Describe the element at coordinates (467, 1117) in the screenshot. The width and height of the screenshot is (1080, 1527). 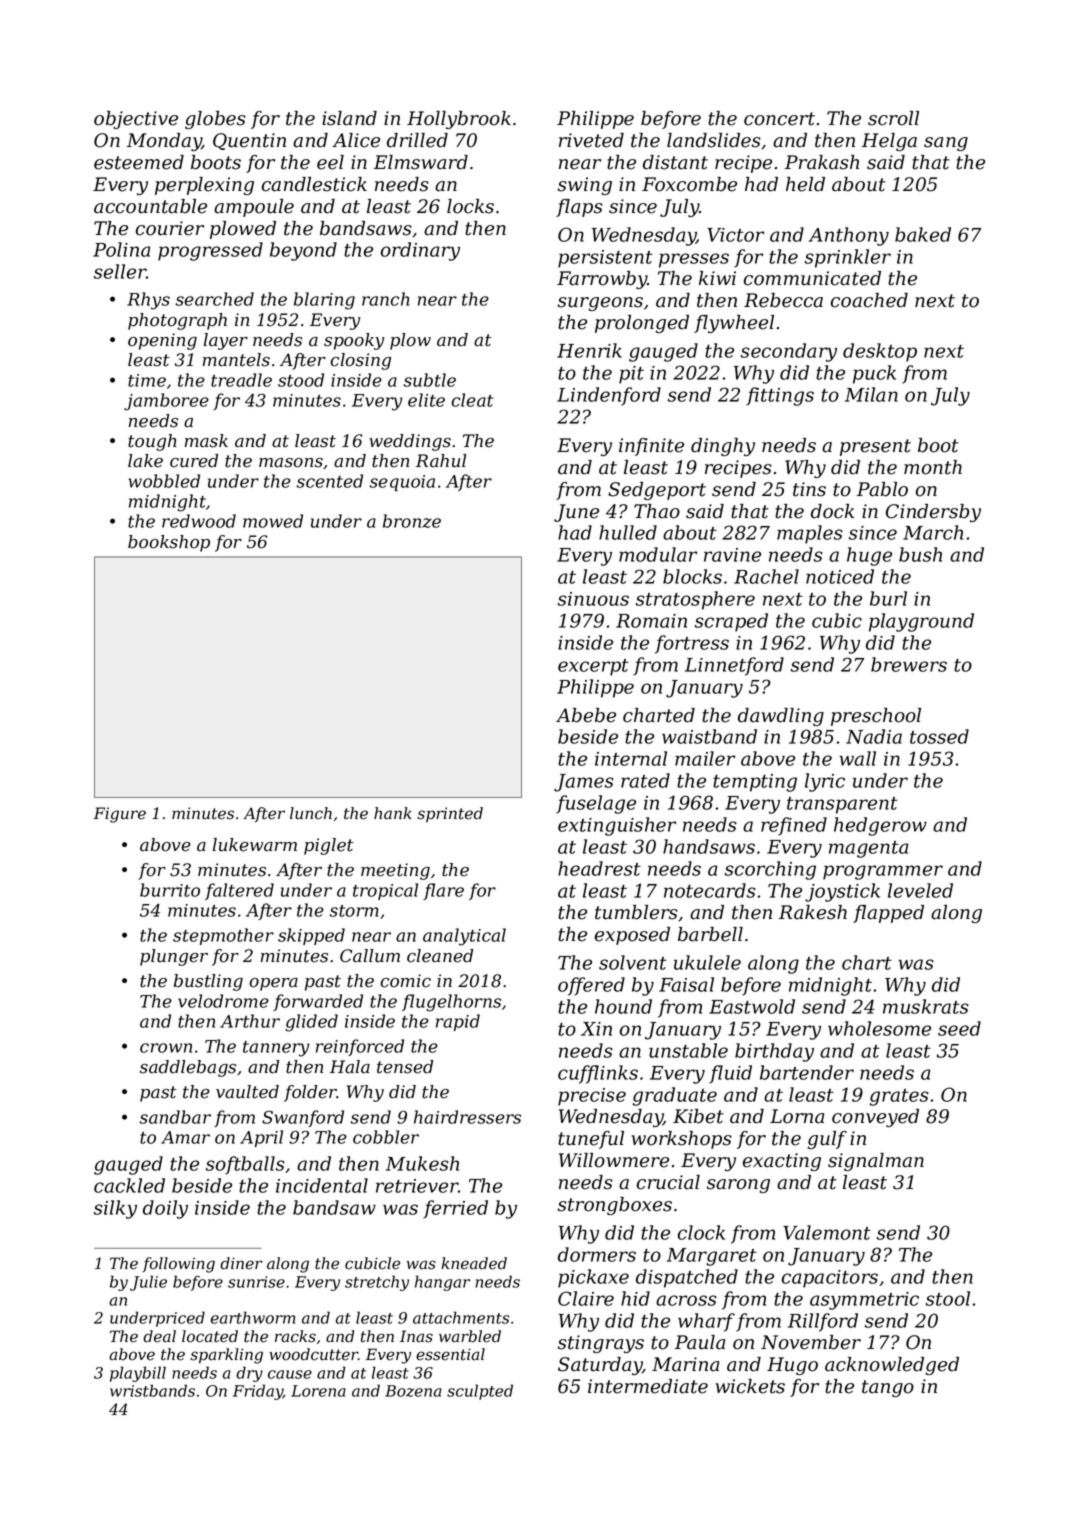
I see `hairdressers` at that location.
